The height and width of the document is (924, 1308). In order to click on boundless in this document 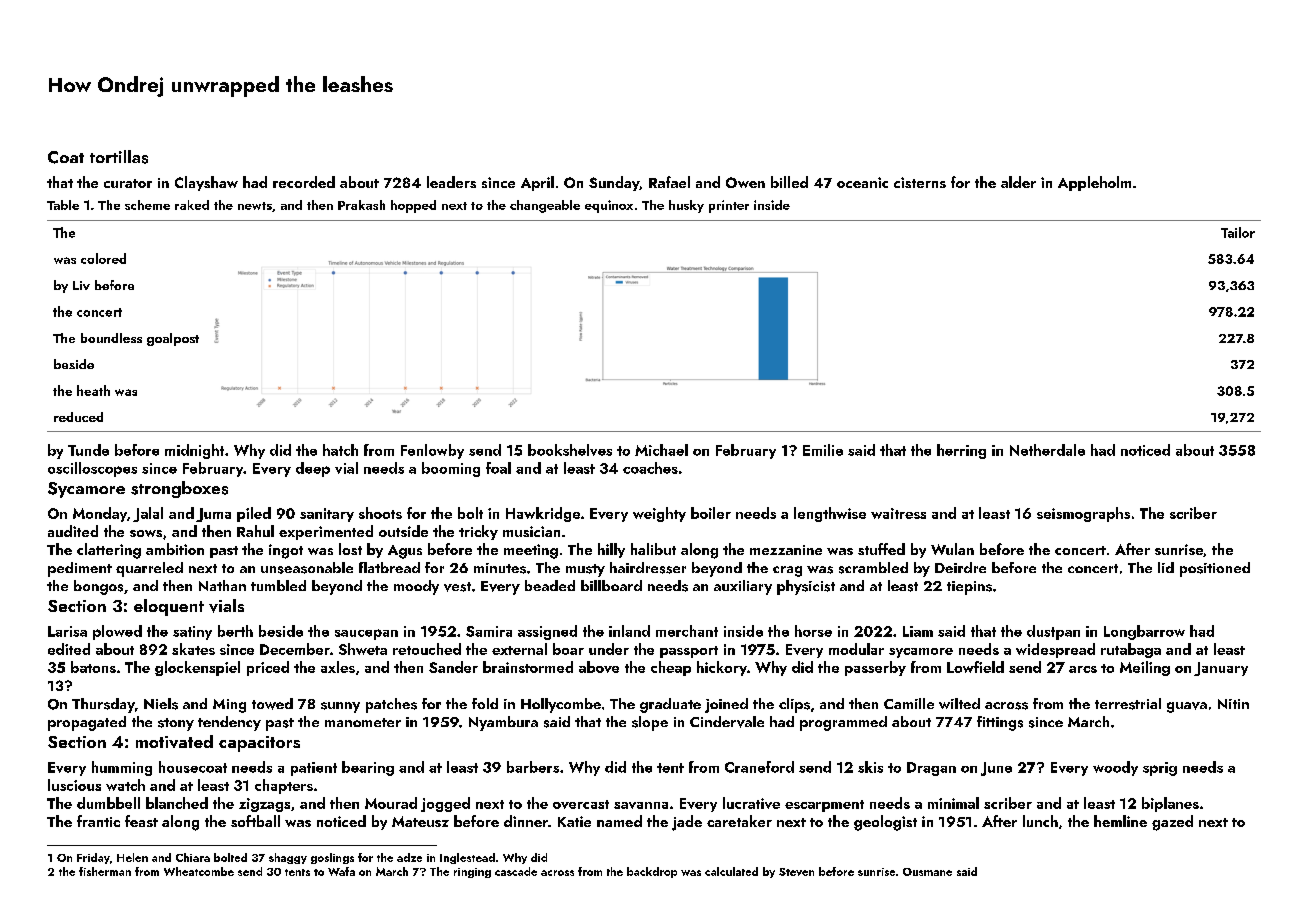, I will do `click(111, 338)`.
